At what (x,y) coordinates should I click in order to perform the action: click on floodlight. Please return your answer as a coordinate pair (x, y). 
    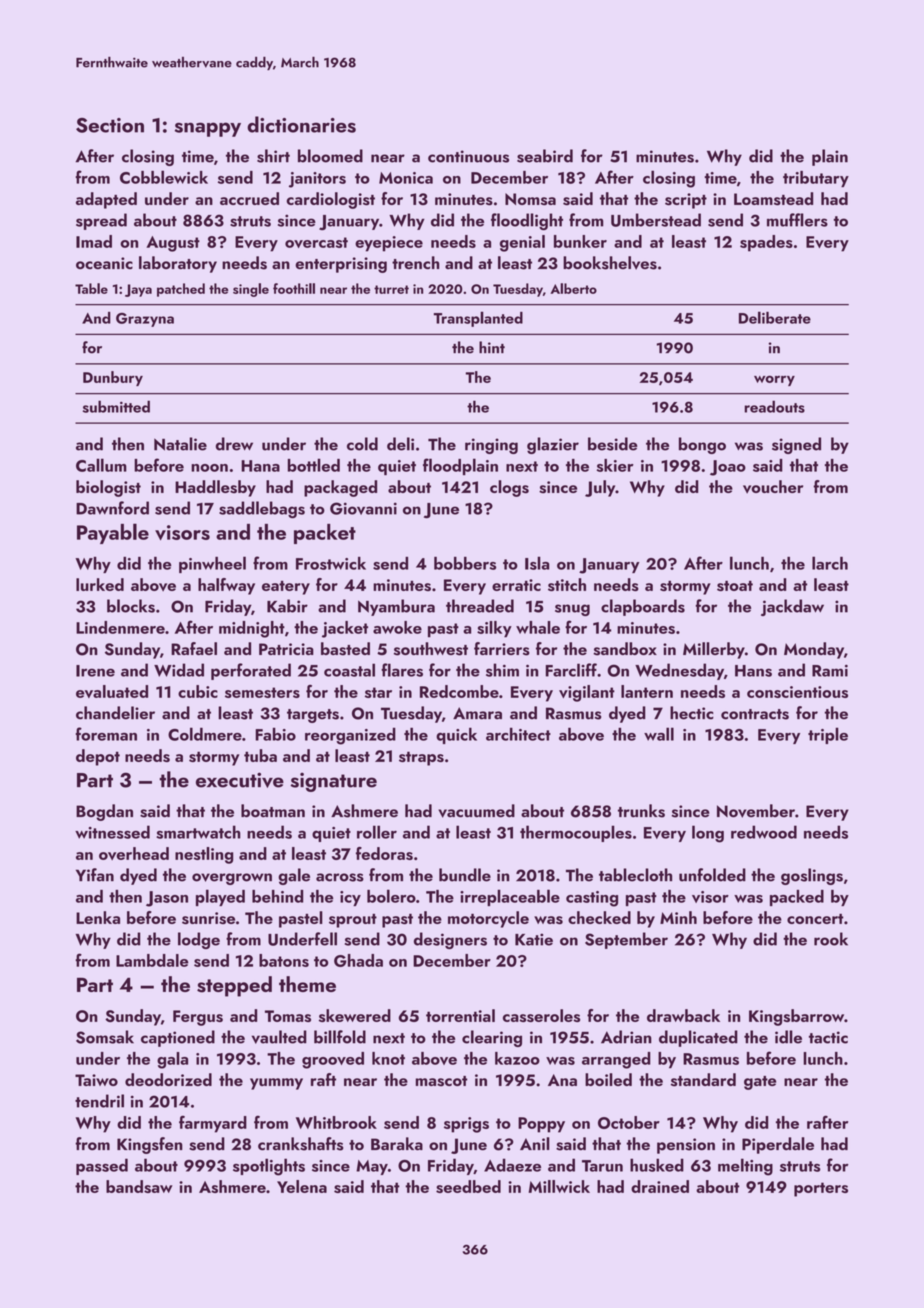
    Looking at the image, I should click on (527, 221).
